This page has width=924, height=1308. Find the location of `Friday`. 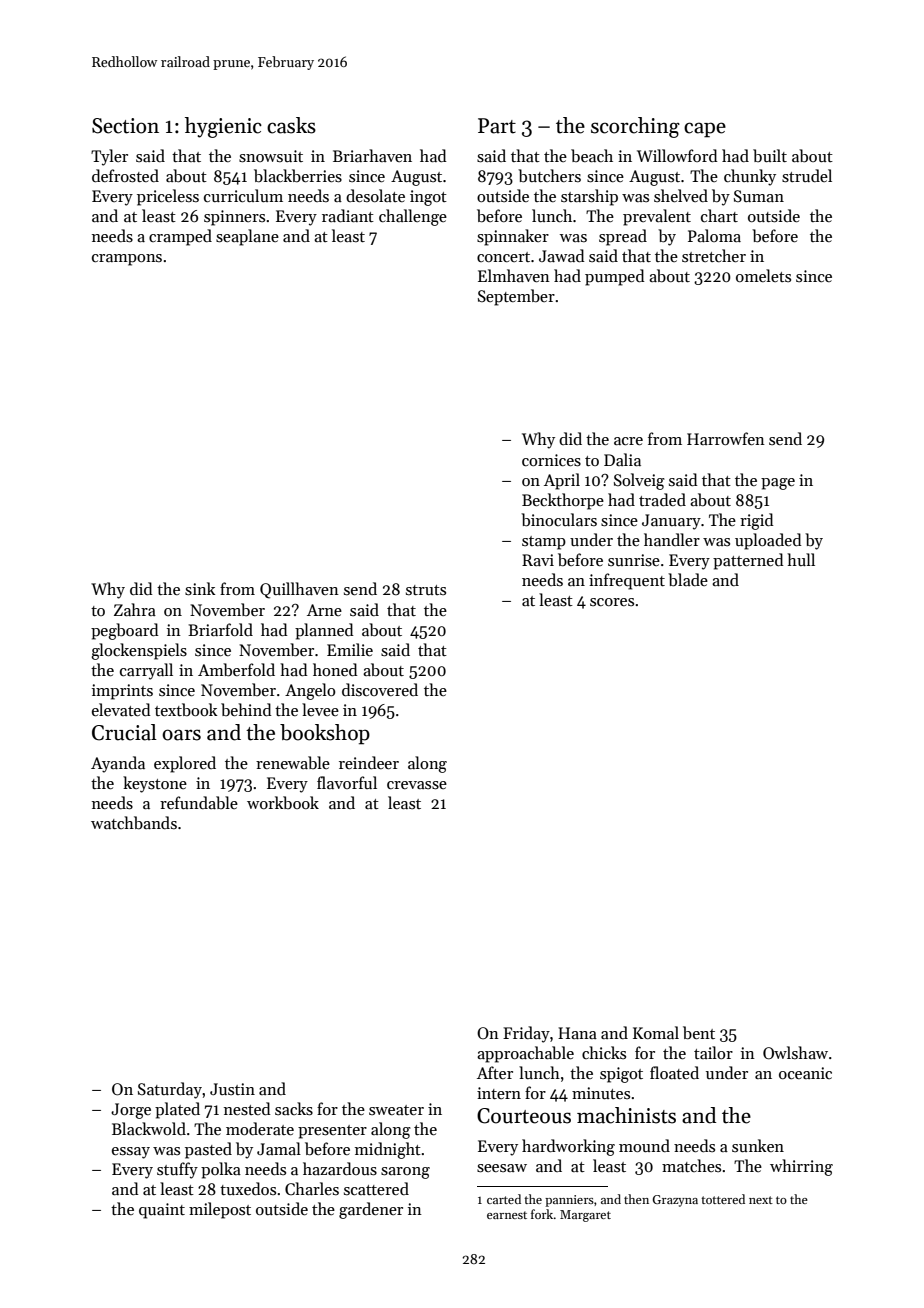

Friday is located at coordinates (526, 1034).
